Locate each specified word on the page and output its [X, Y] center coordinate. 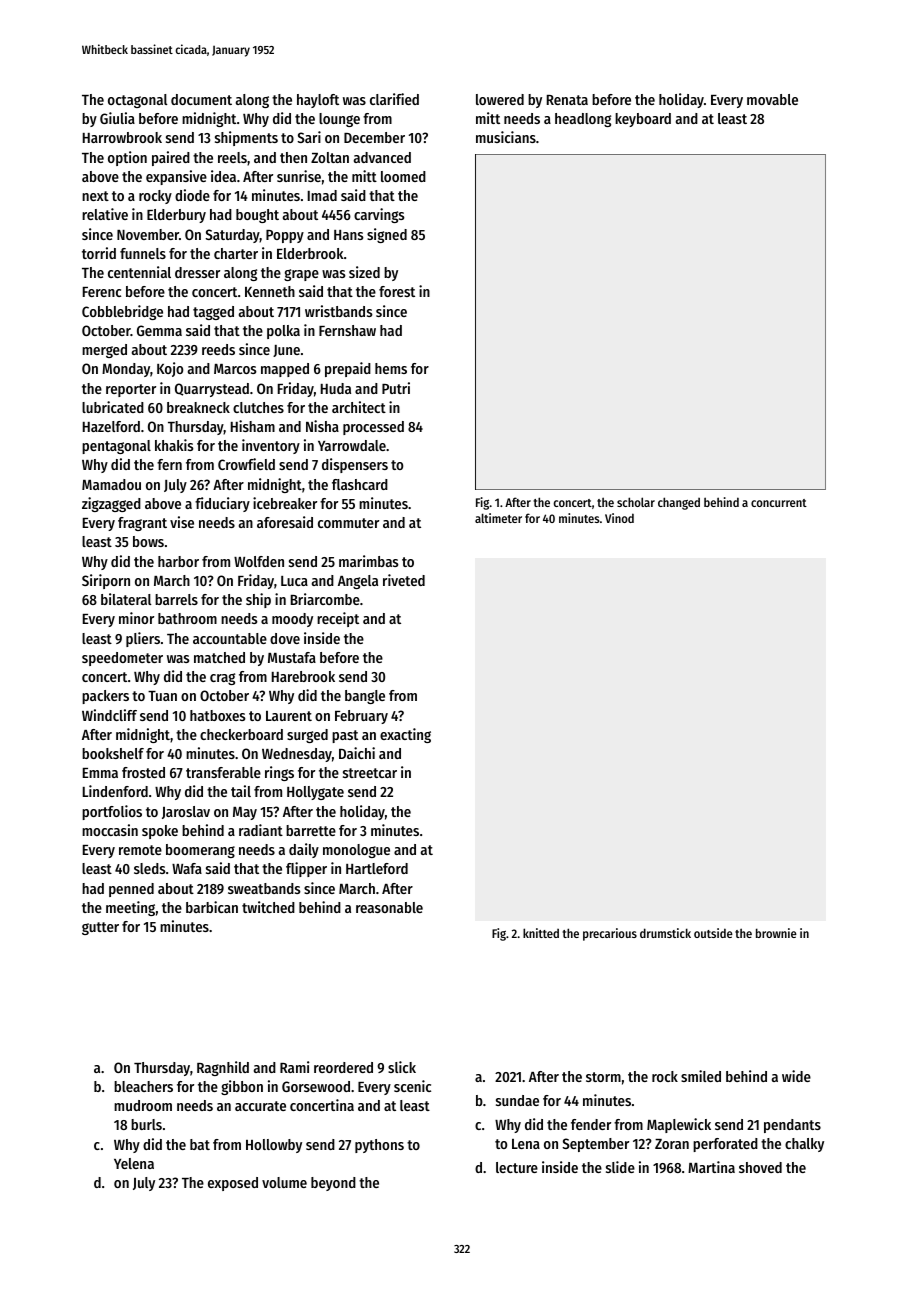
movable [772, 99]
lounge [339, 120]
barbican [212, 907]
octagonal [137, 101]
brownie [776, 933]
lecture [517, 1167]
